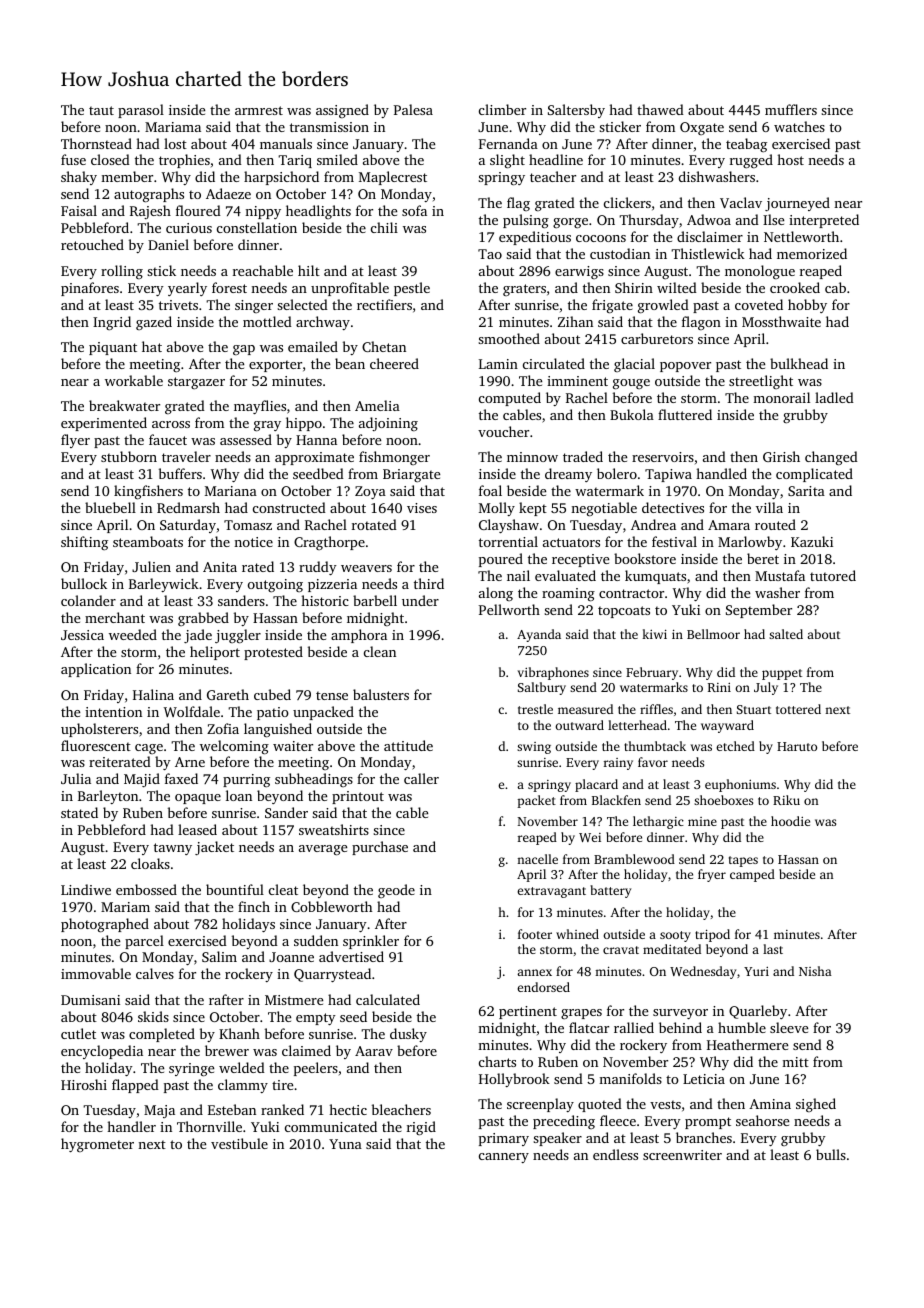  Describe the element at coordinates (553, 673) in the screenshot. I see `vibraphones` at that location.
